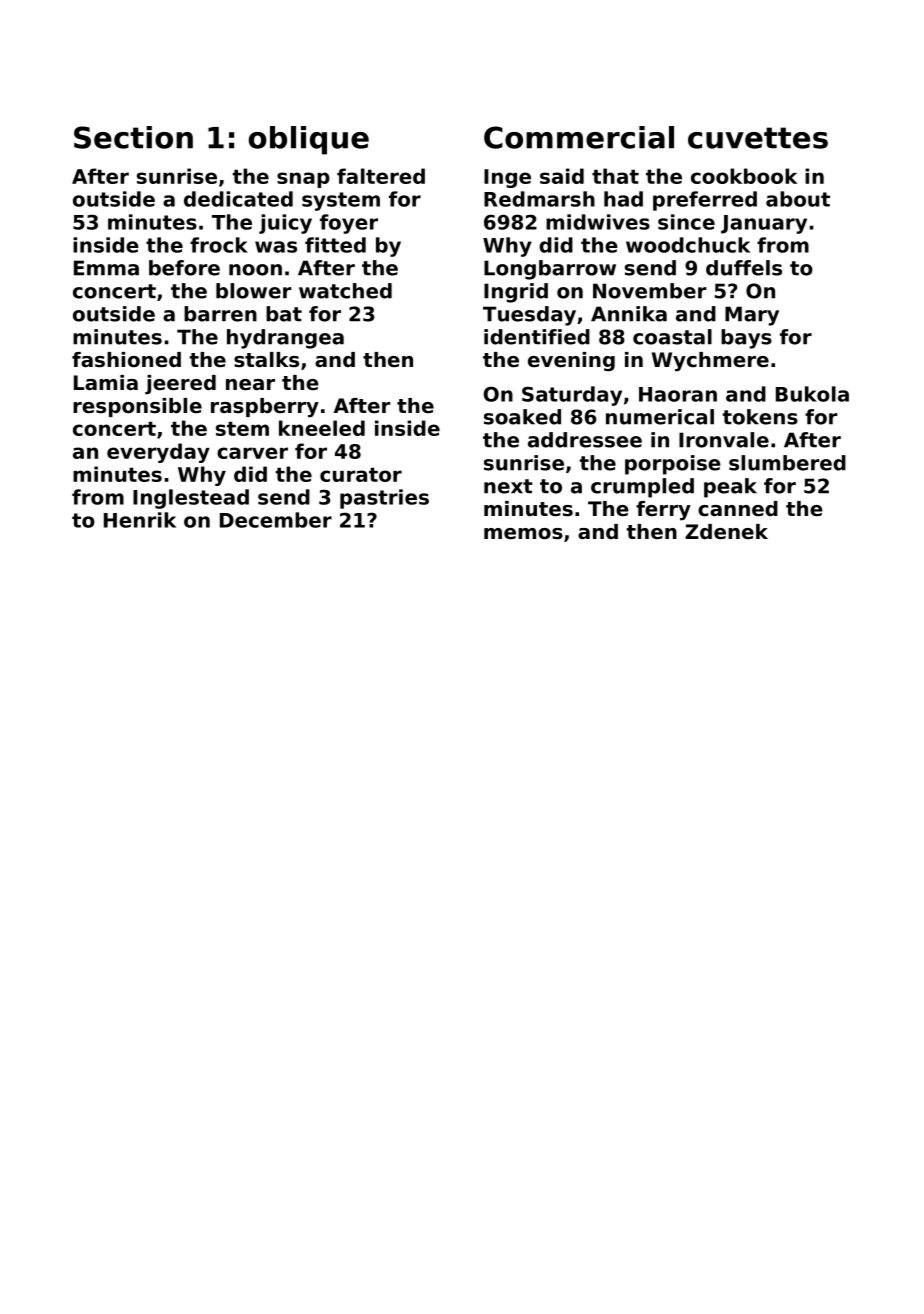 This screenshot has height=1314, width=924. I want to click on Commercial, so click(579, 137).
